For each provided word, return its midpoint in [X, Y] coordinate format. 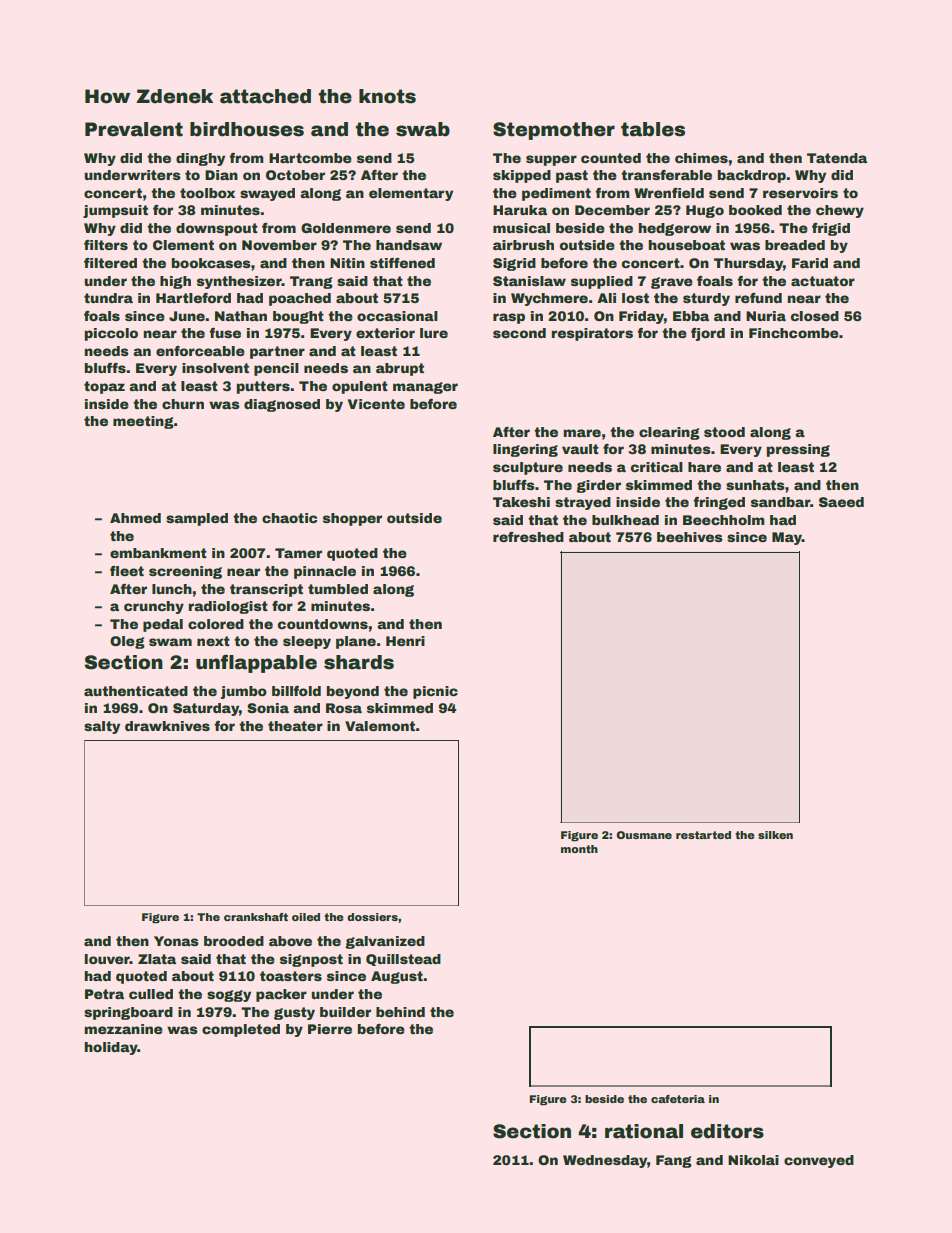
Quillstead [403, 960]
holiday [111, 1048]
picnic [435, 692]
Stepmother [554, 131]
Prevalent [134, 129]
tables [653, 129]
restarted [703, 835]
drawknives [167, 726]
